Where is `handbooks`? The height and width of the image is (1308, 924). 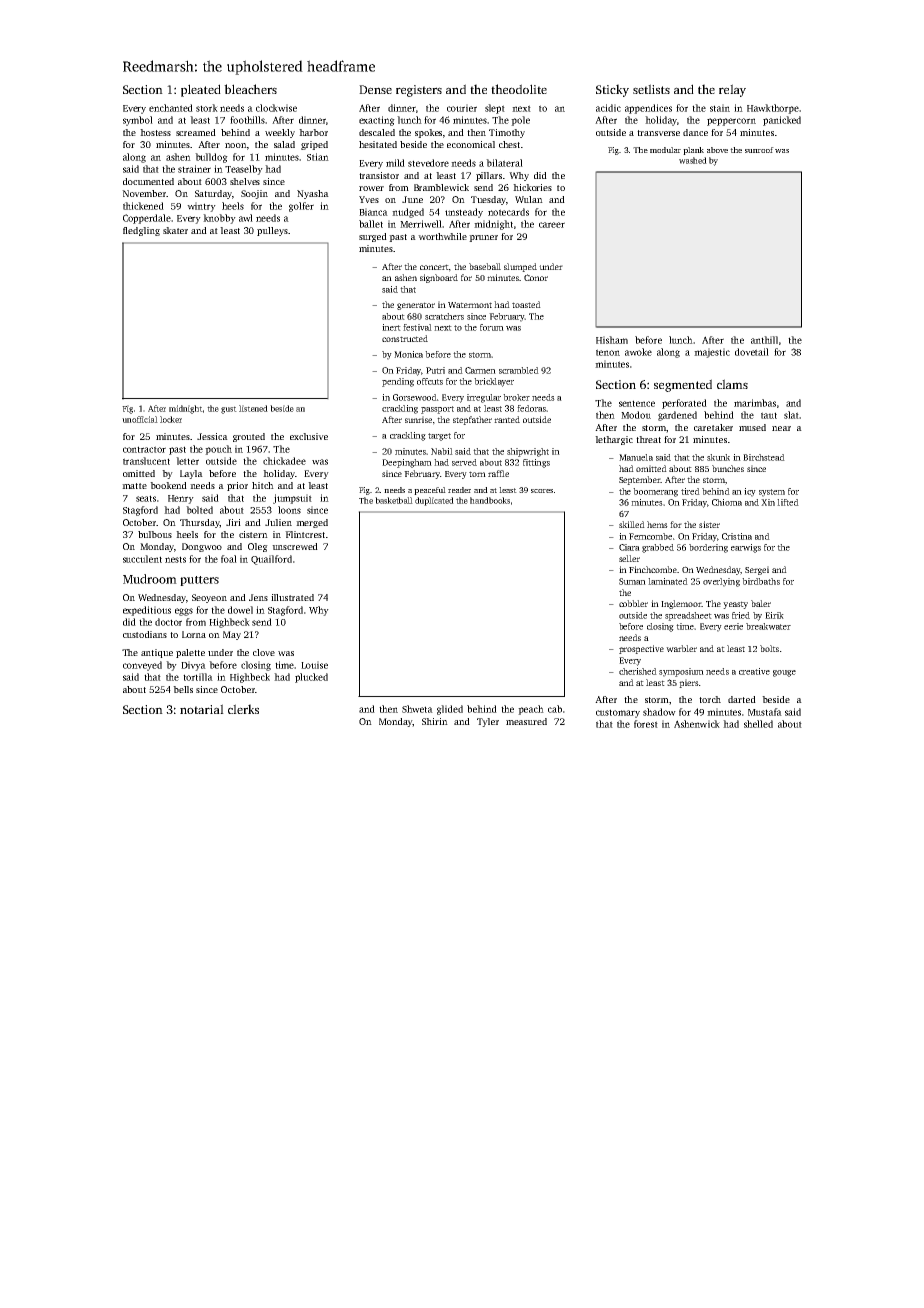
handbooks is located at coordinates (490, 500).
